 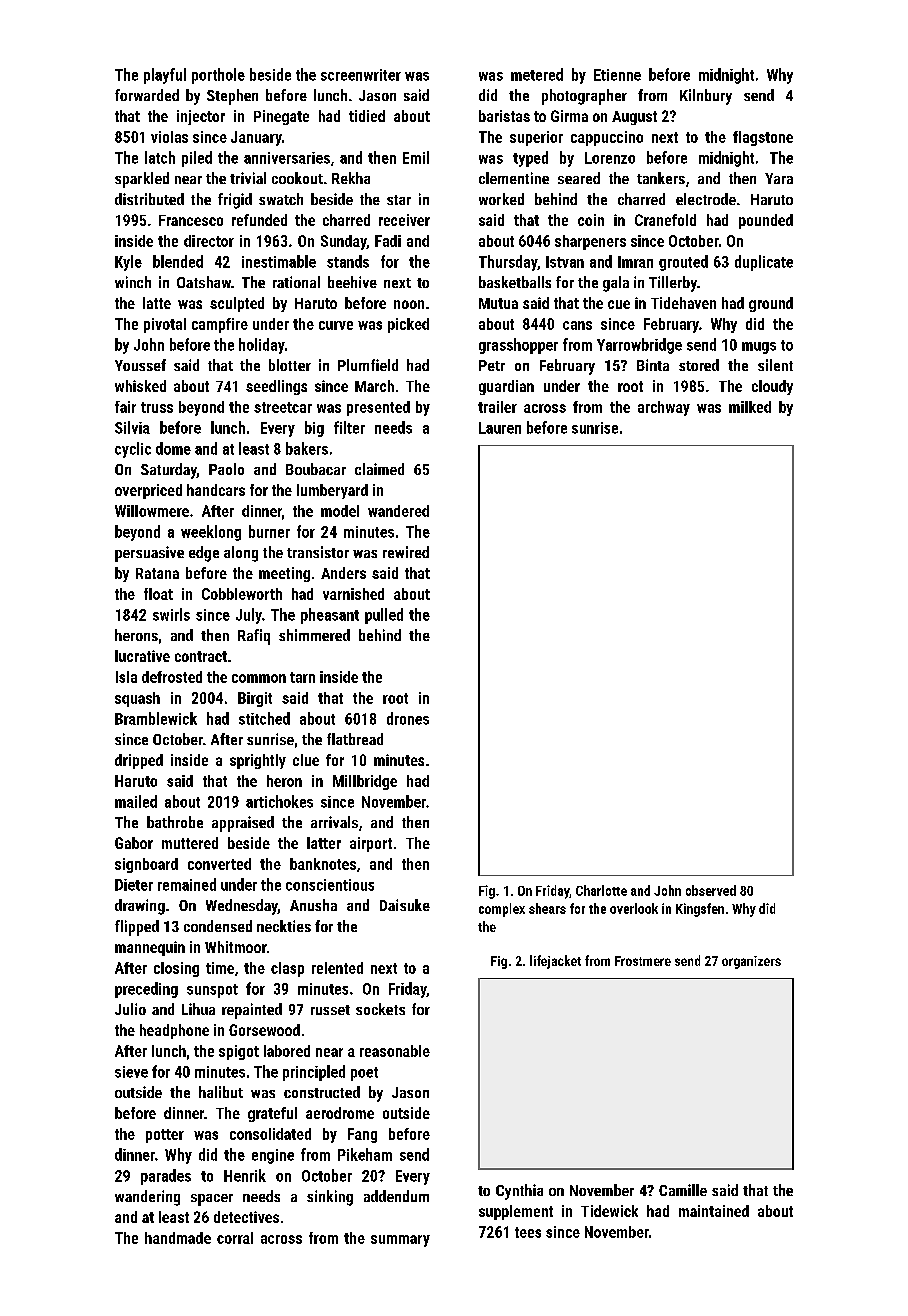 I want to click on summary, so click(x=400, y=1241).
